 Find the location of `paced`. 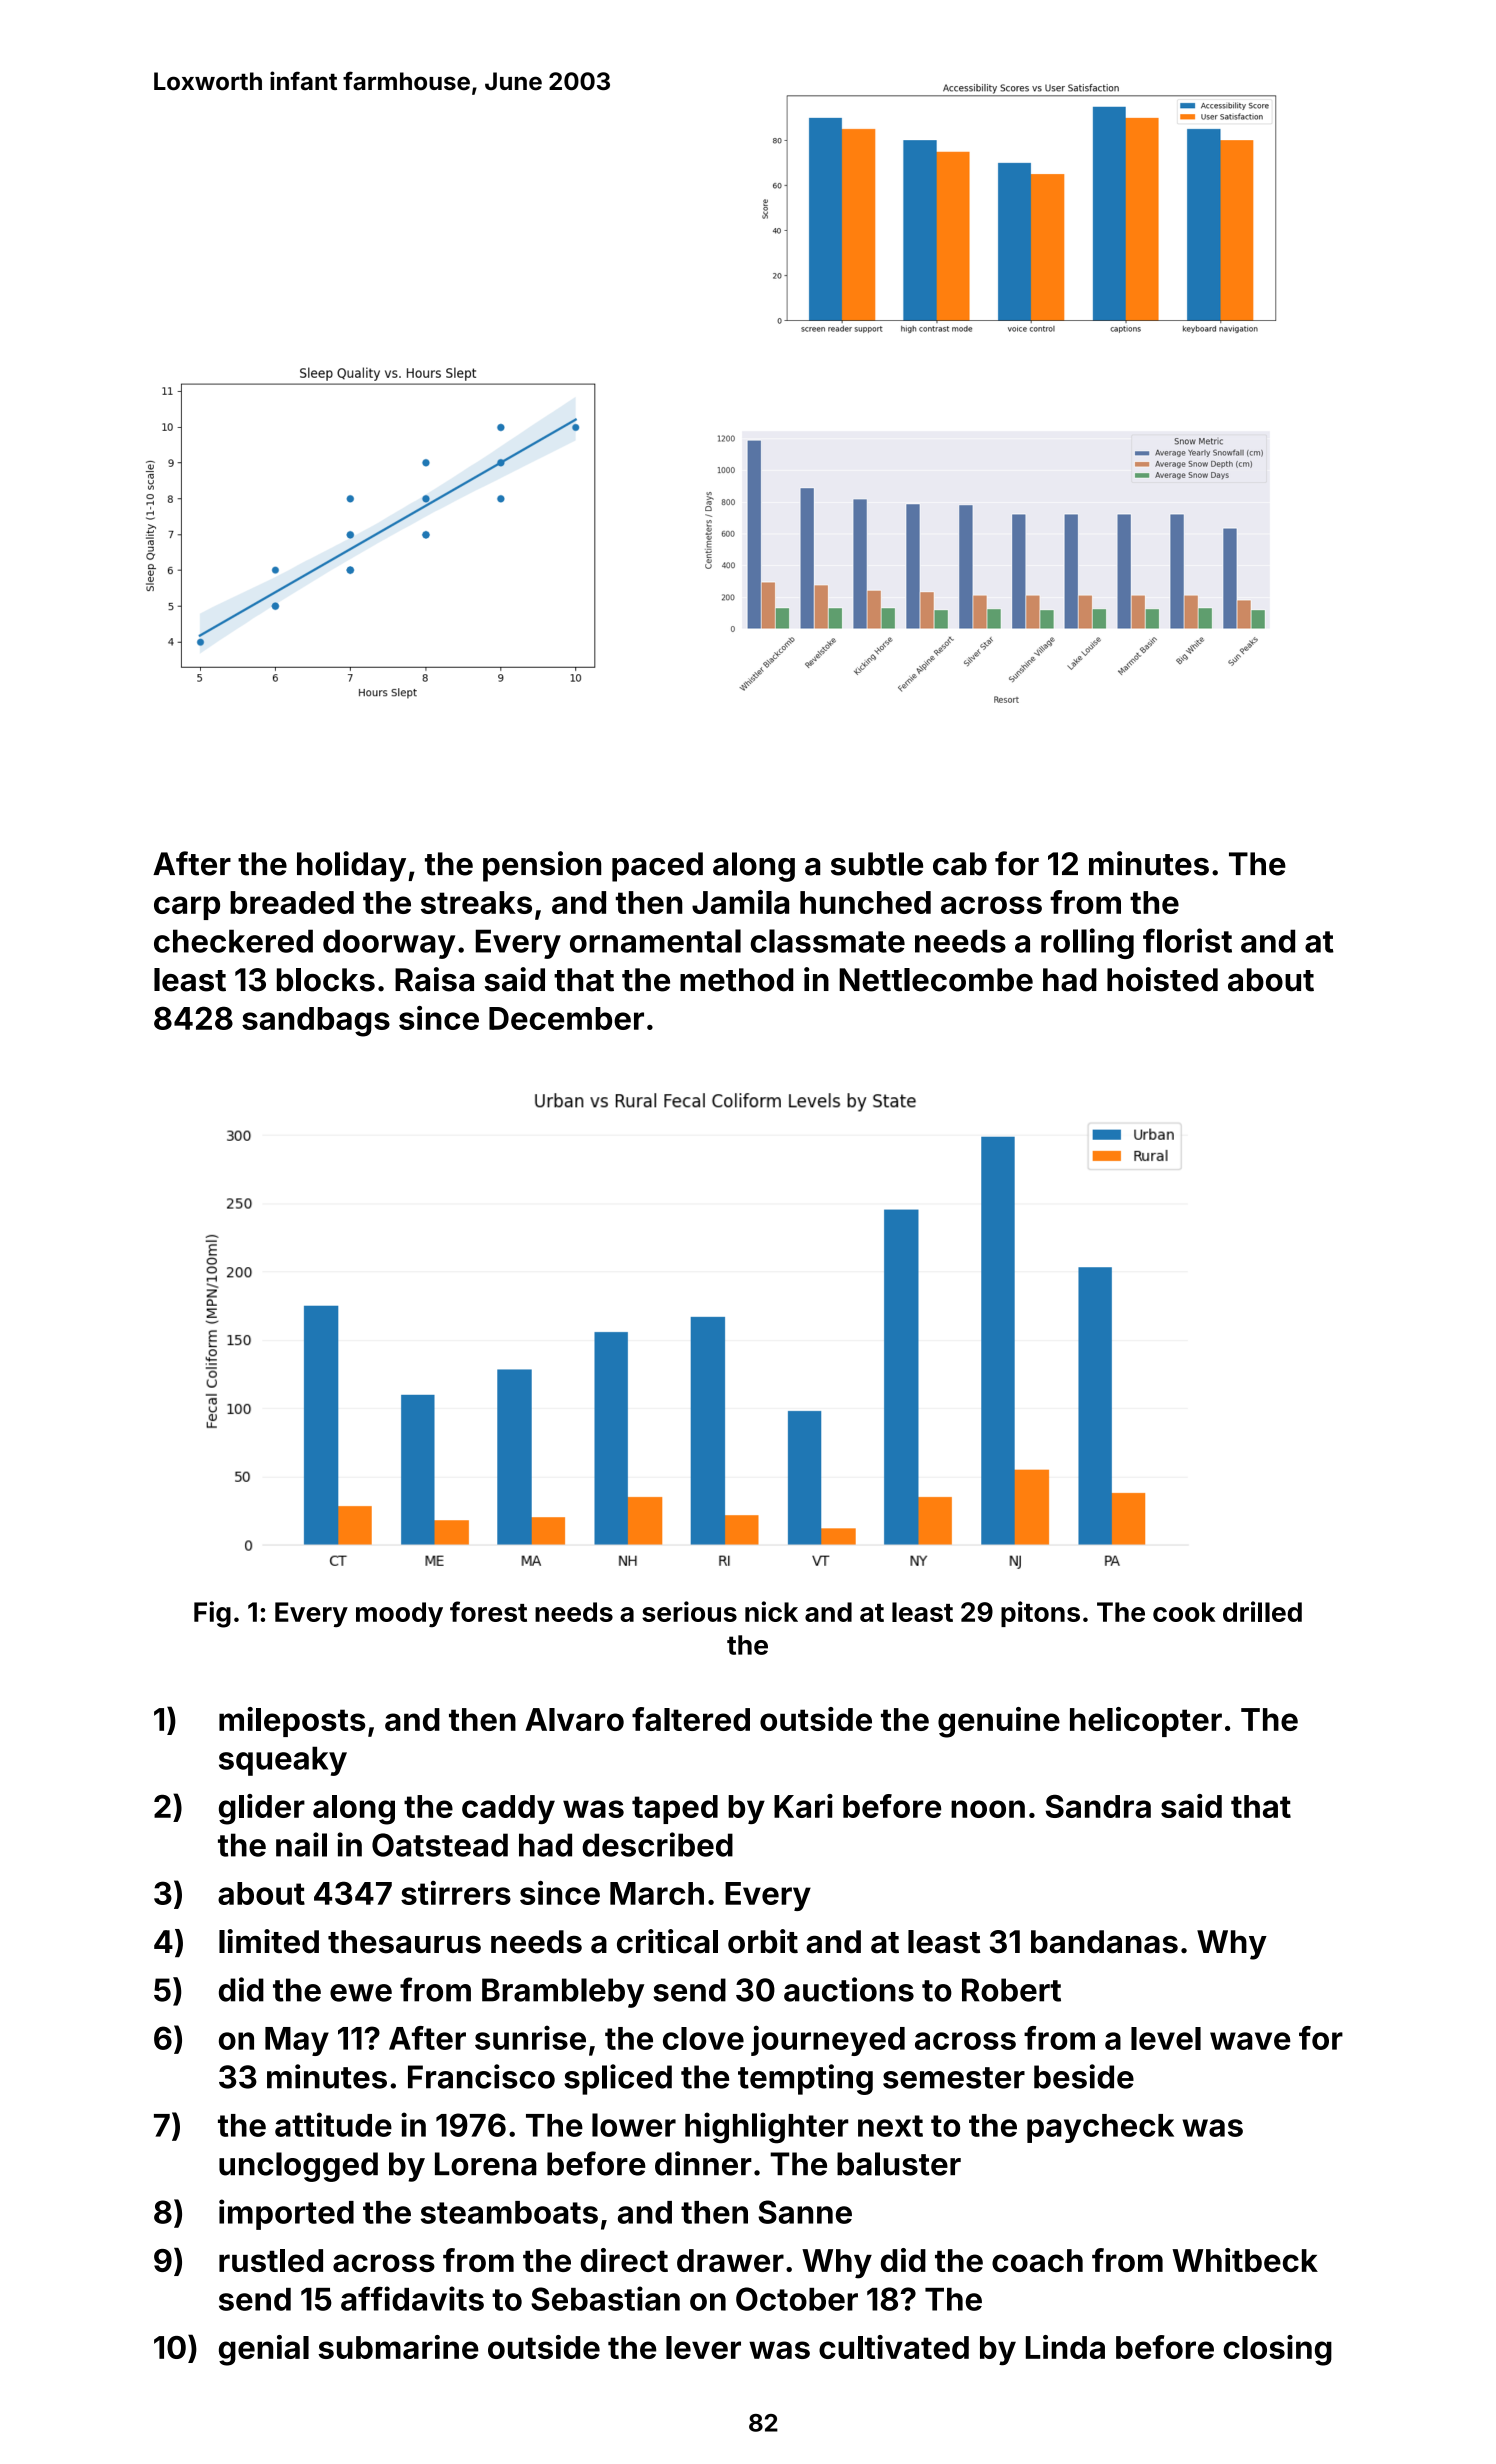

paced is located at coordinates (657, 867).
